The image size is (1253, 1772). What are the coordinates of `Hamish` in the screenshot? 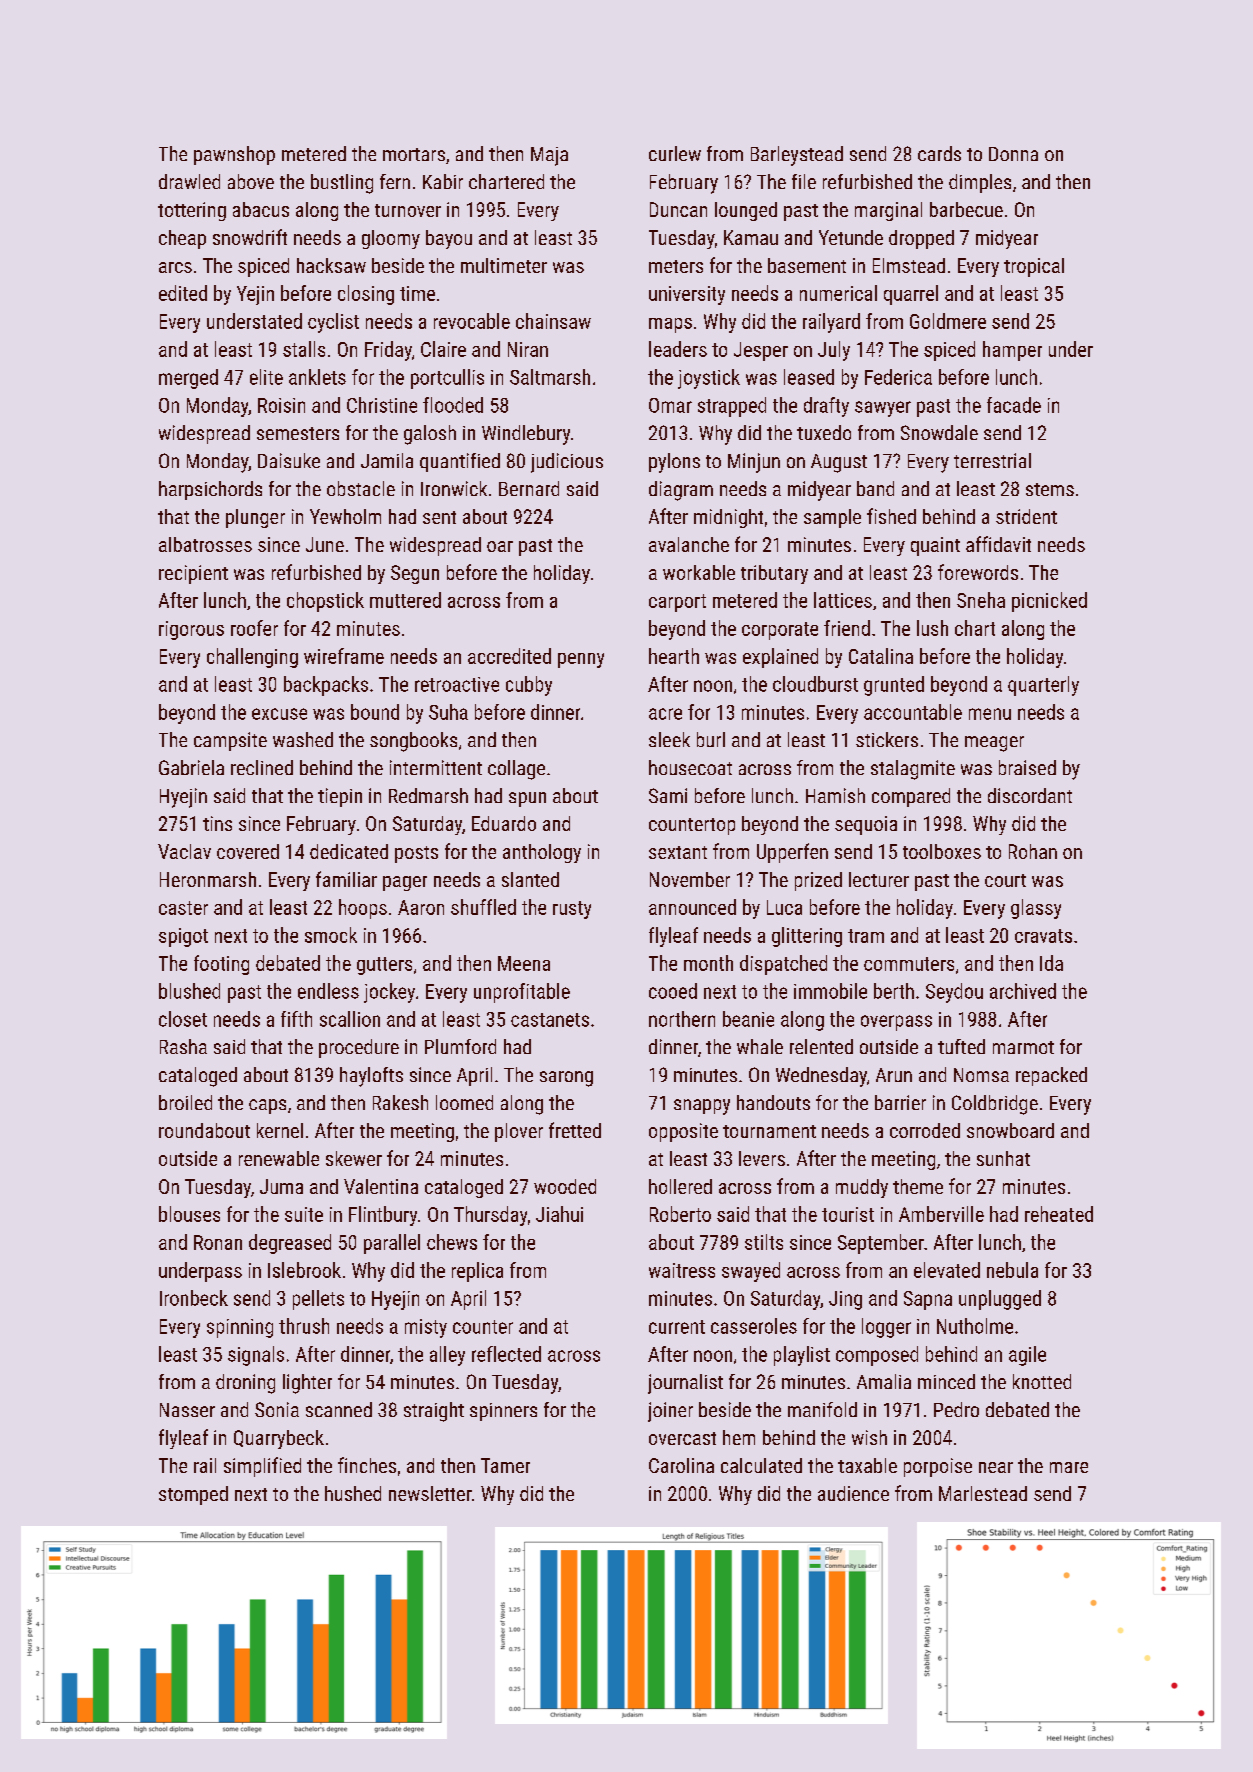 It's located at (835, 795).
